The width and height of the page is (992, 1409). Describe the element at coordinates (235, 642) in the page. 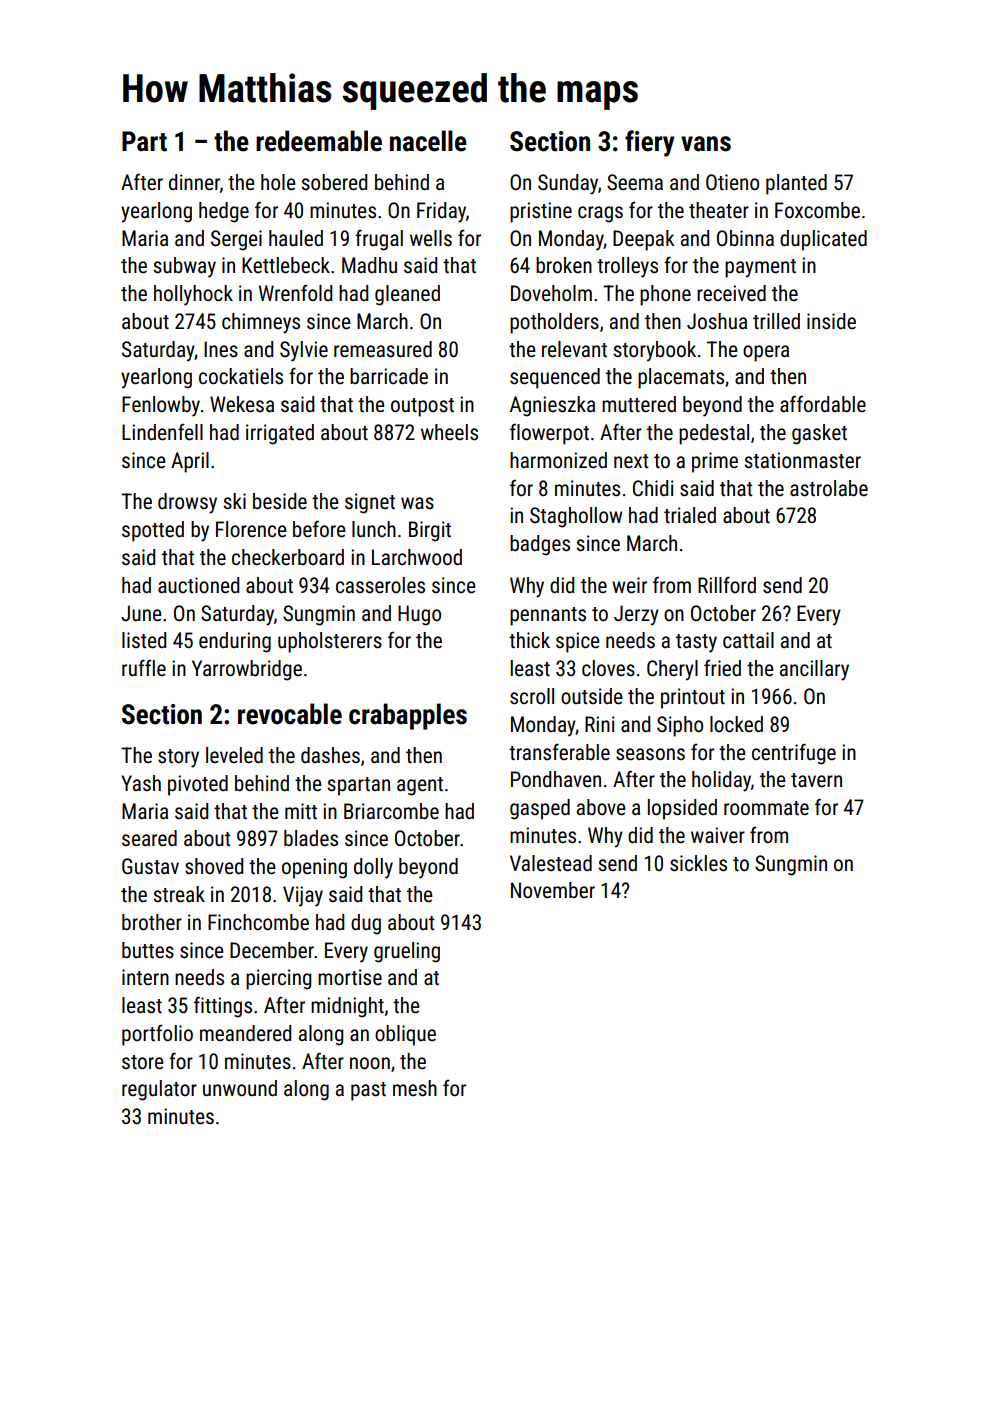

I see `enduring` at that location.
